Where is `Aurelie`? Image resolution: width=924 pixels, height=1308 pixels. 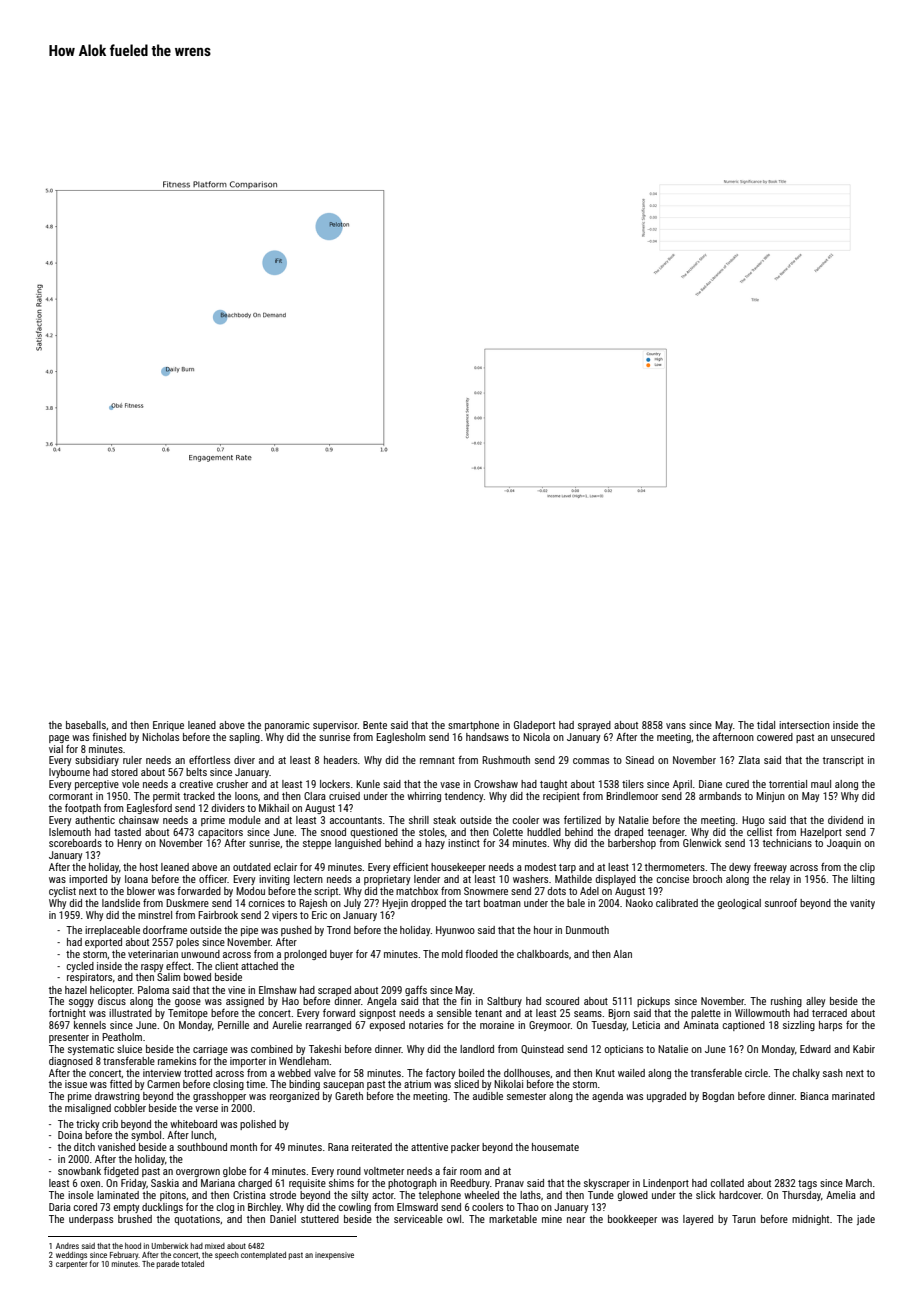
Aurelie is located at coordinates (287, 1025).
